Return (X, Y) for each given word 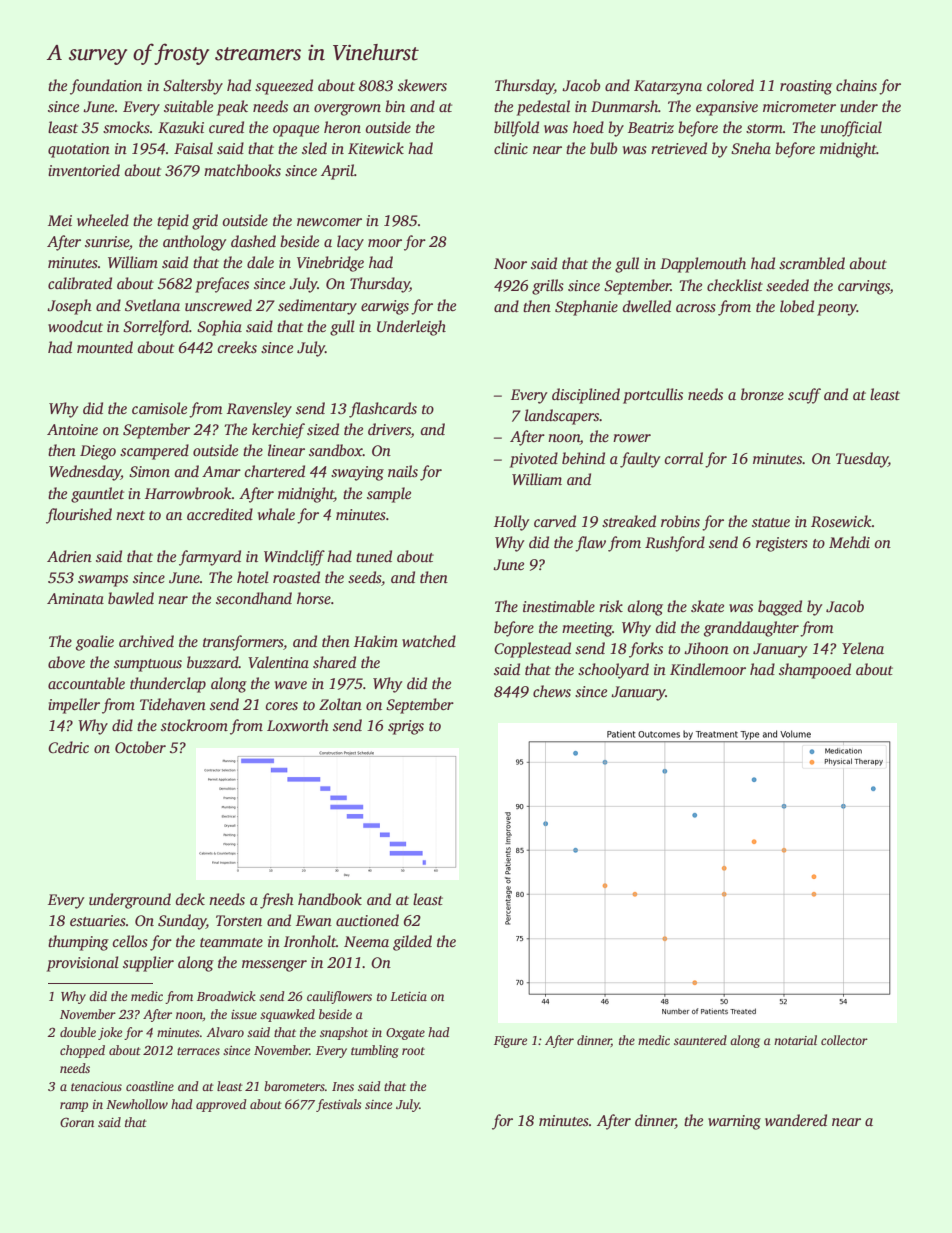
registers (782, 544)
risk (611, 606)
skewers (422, 85)
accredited (220, 514)
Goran (77, 1122)
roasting (806, 87)
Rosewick (841, 521)
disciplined (586, 396)
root (413, 1051)
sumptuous (148, 665)
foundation (106, 87)
